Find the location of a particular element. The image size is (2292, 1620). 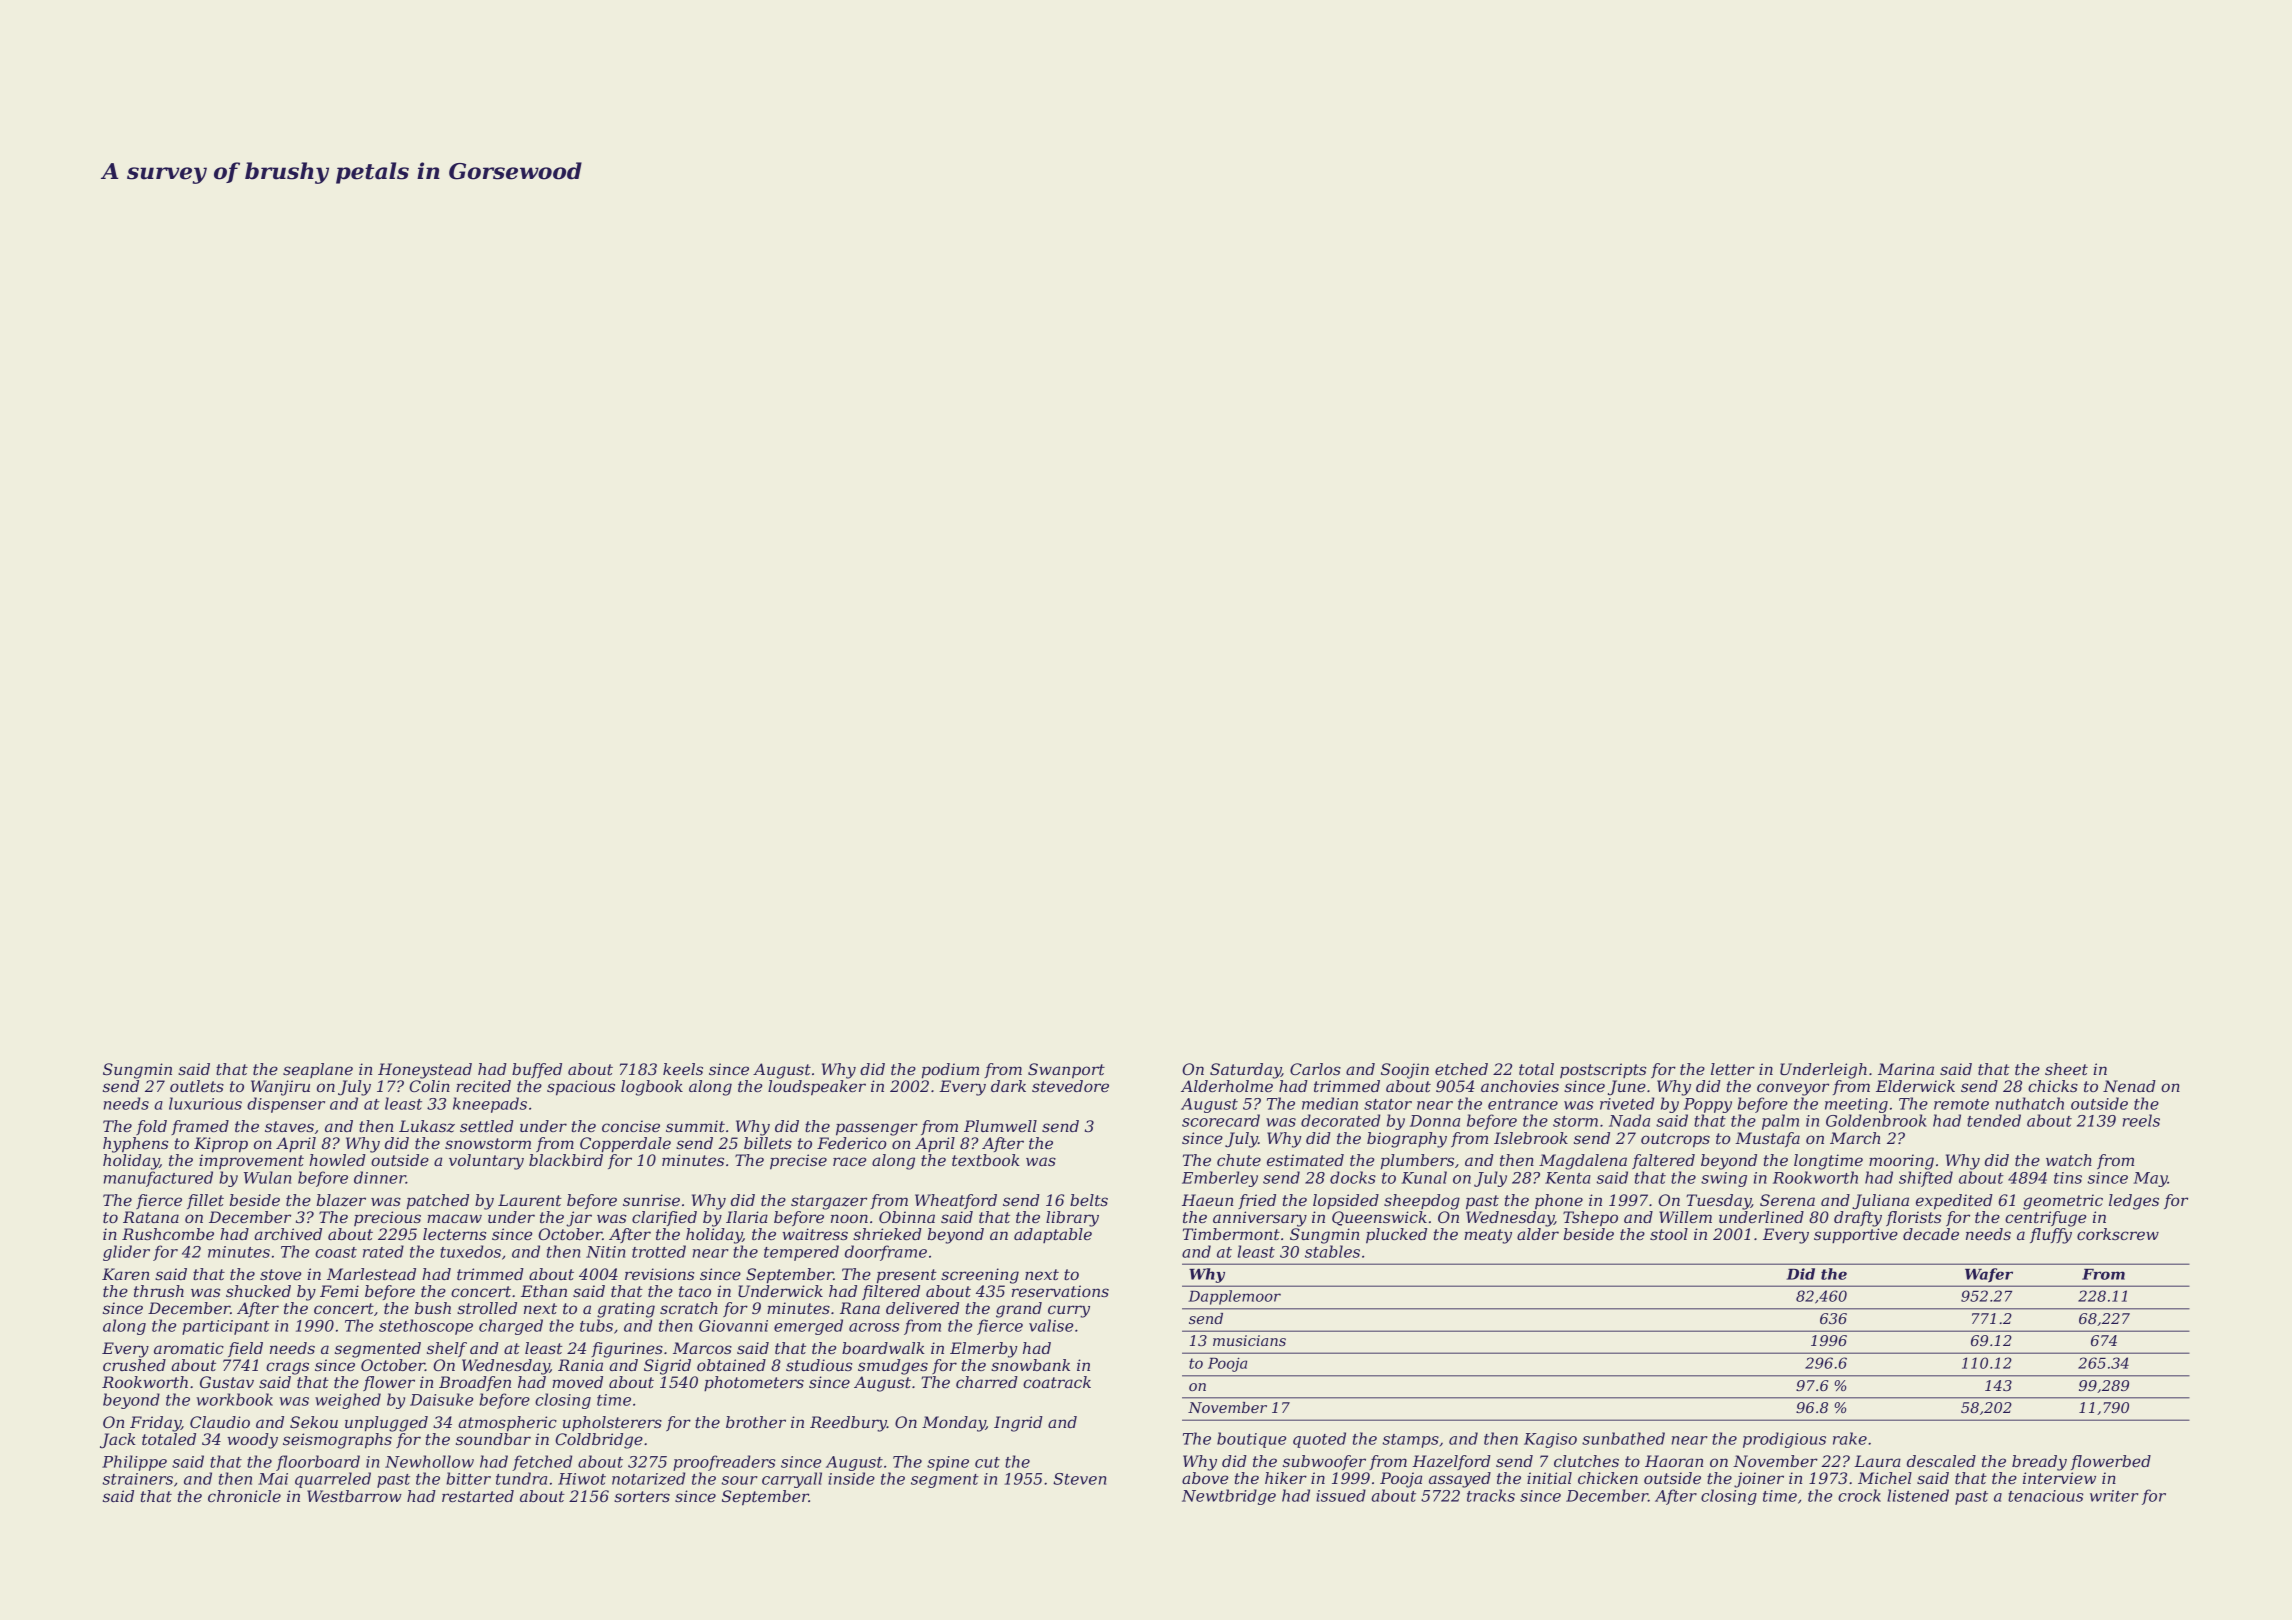

Newtbridge is located at coordinates (1229, 1497).
